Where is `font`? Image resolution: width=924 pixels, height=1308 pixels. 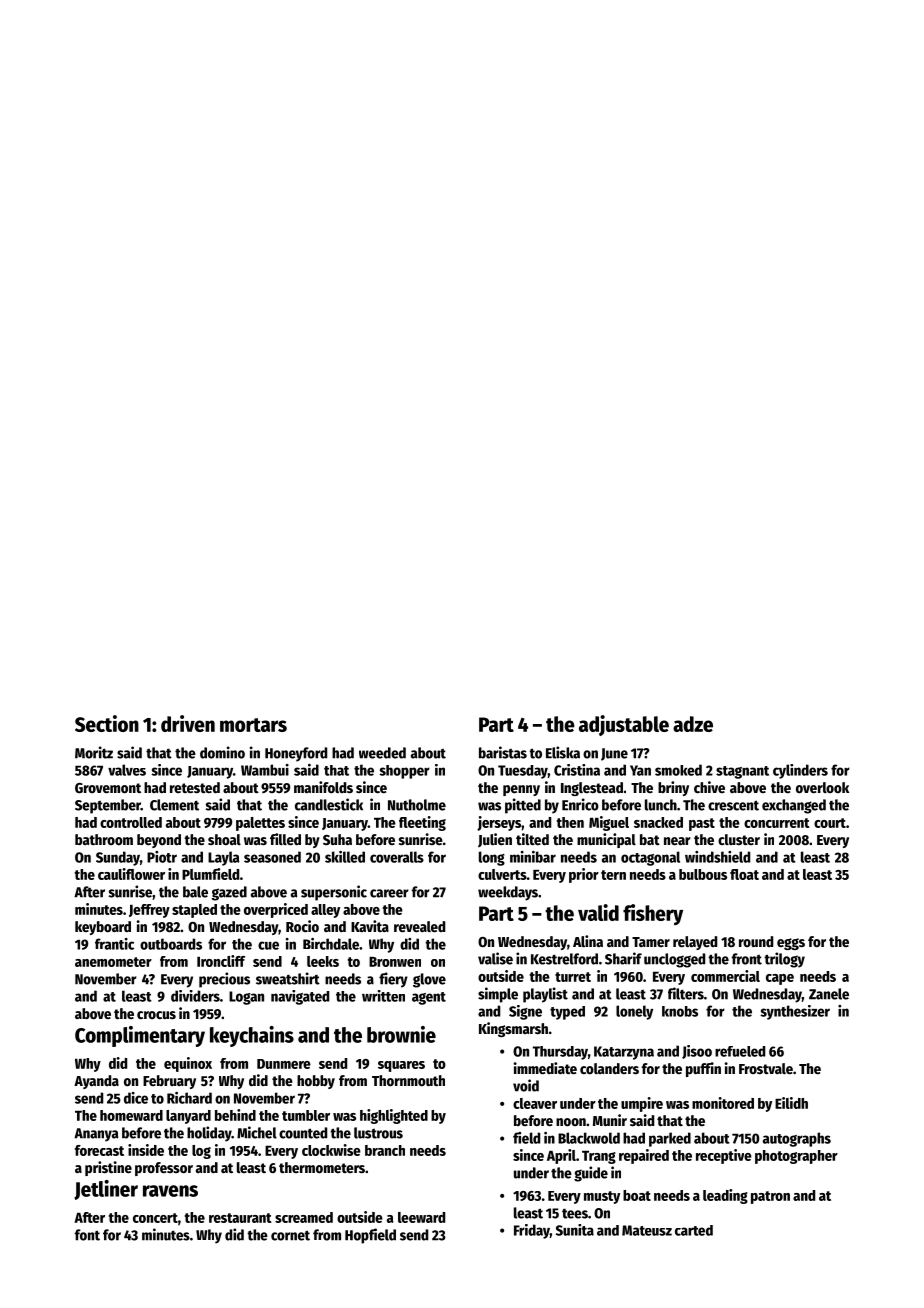
font is located at coordinates (87, 1235).
